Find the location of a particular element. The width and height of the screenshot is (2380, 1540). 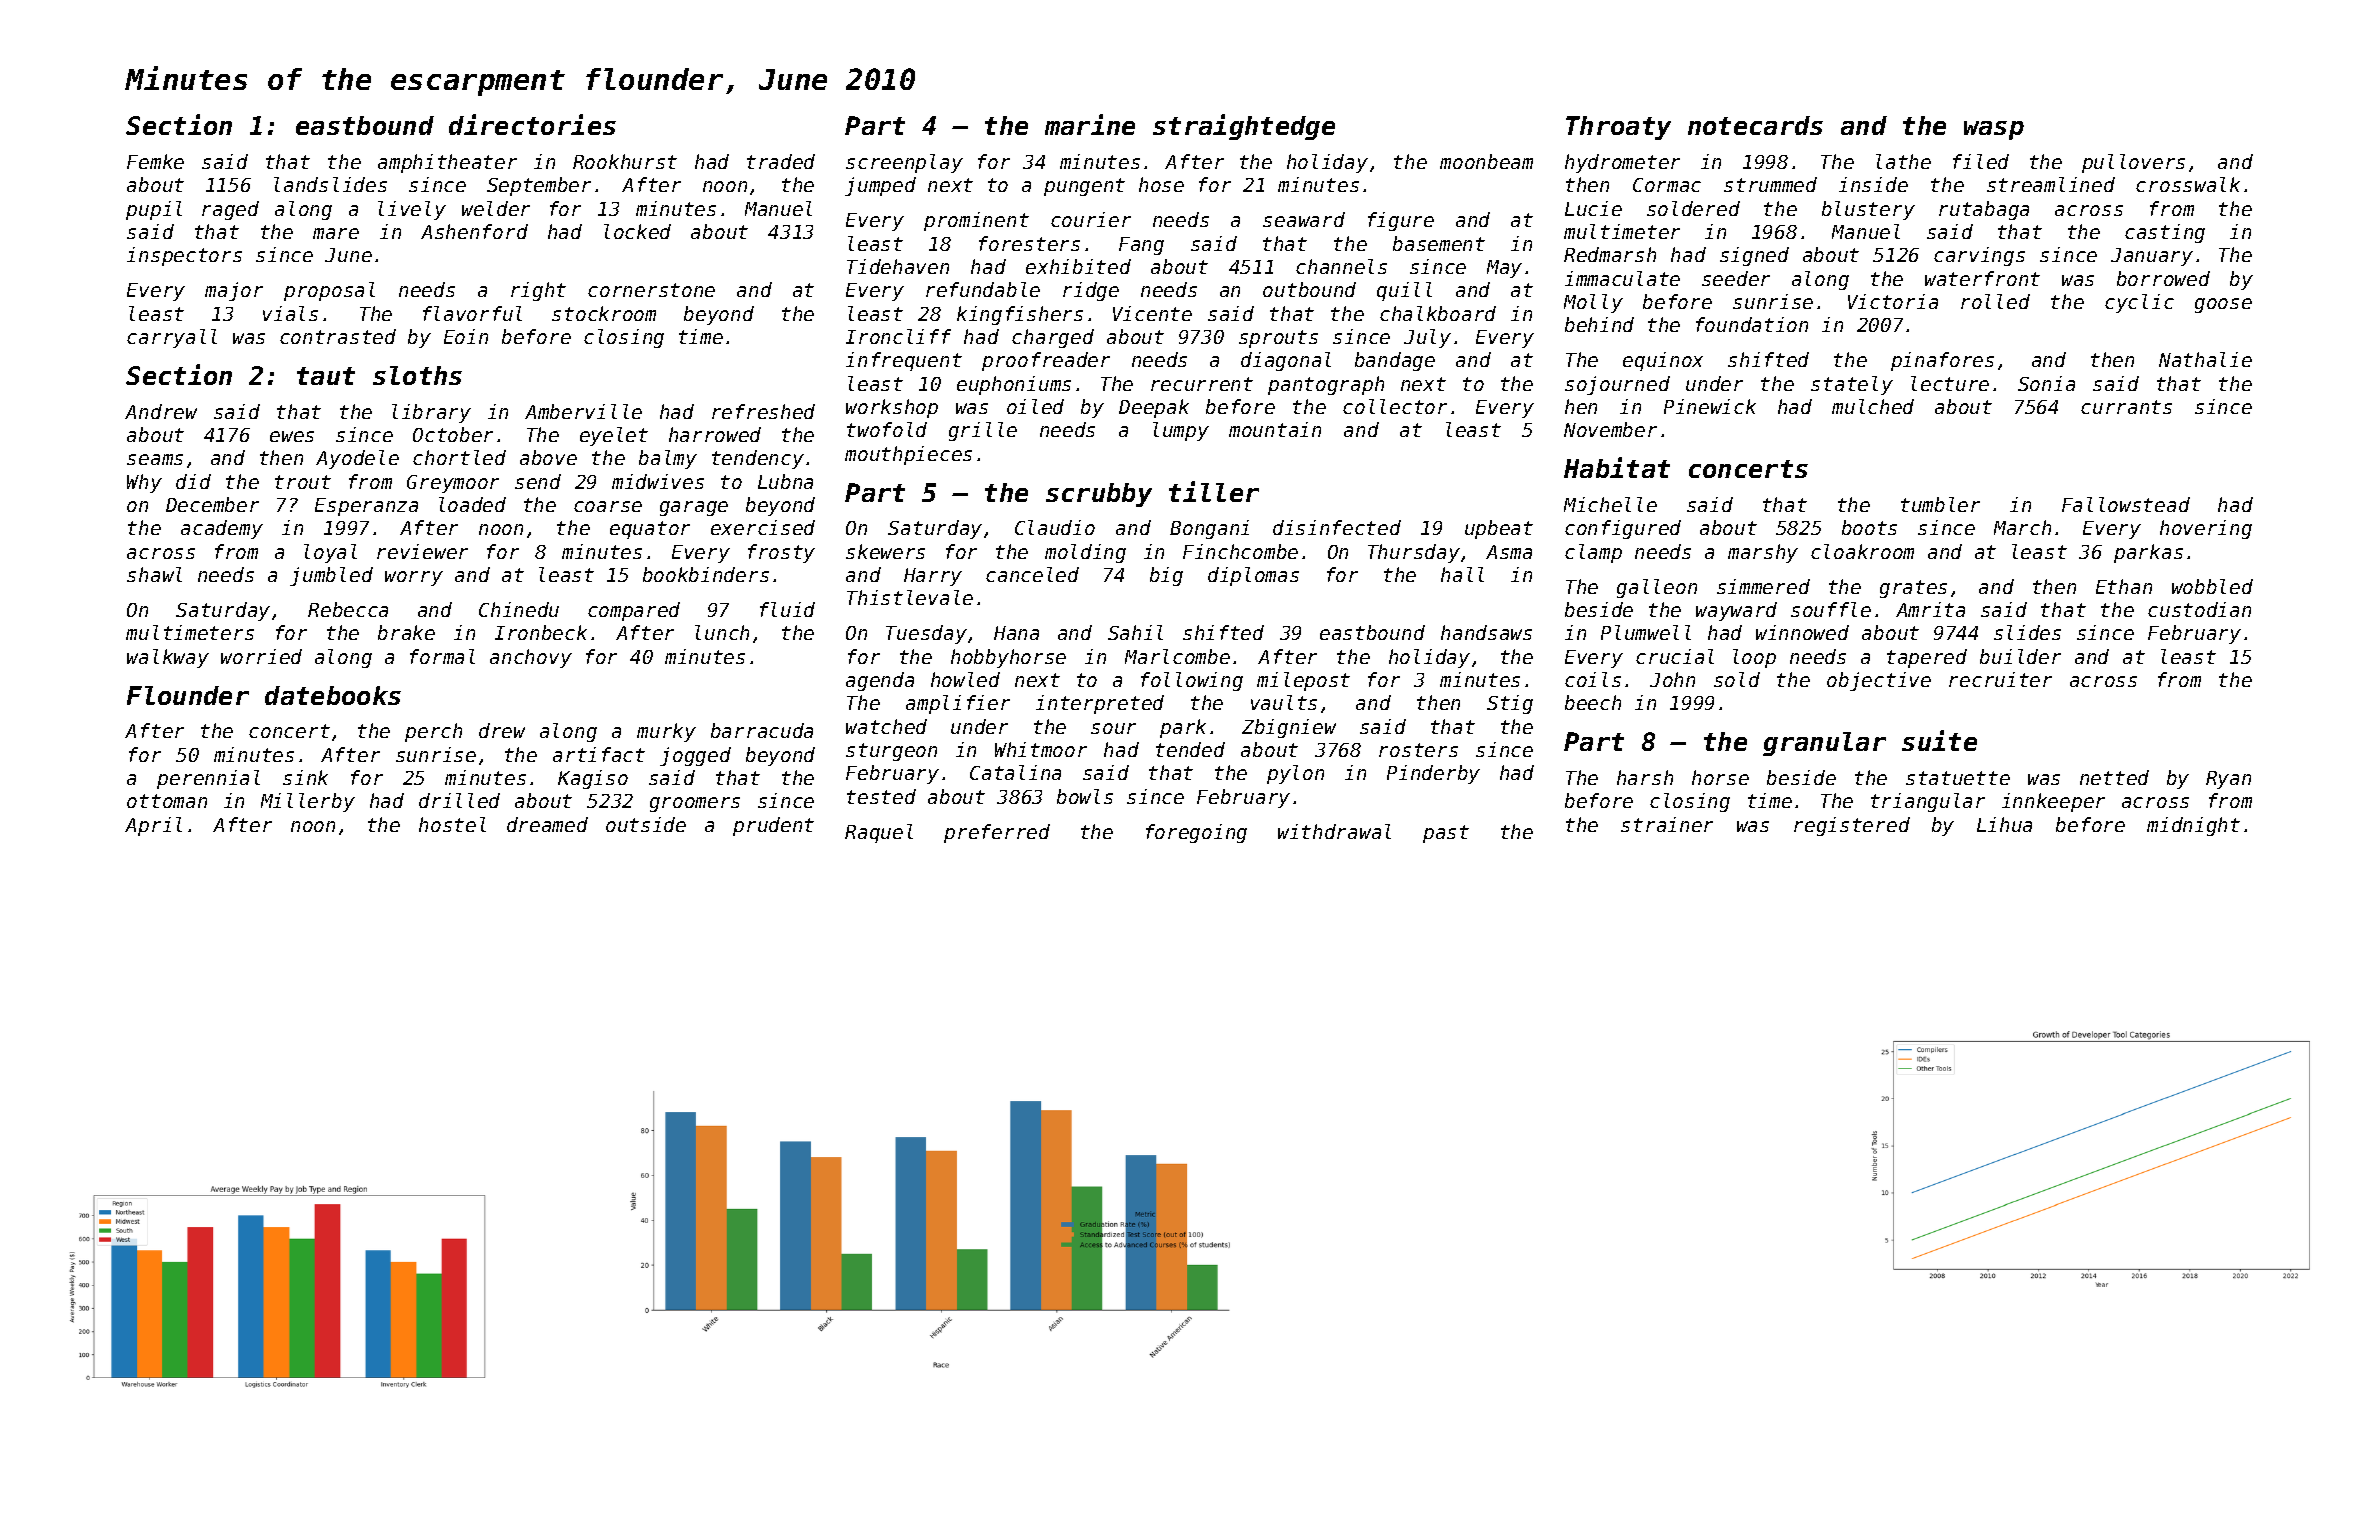

walkway is located at coordinates (168, 658).
